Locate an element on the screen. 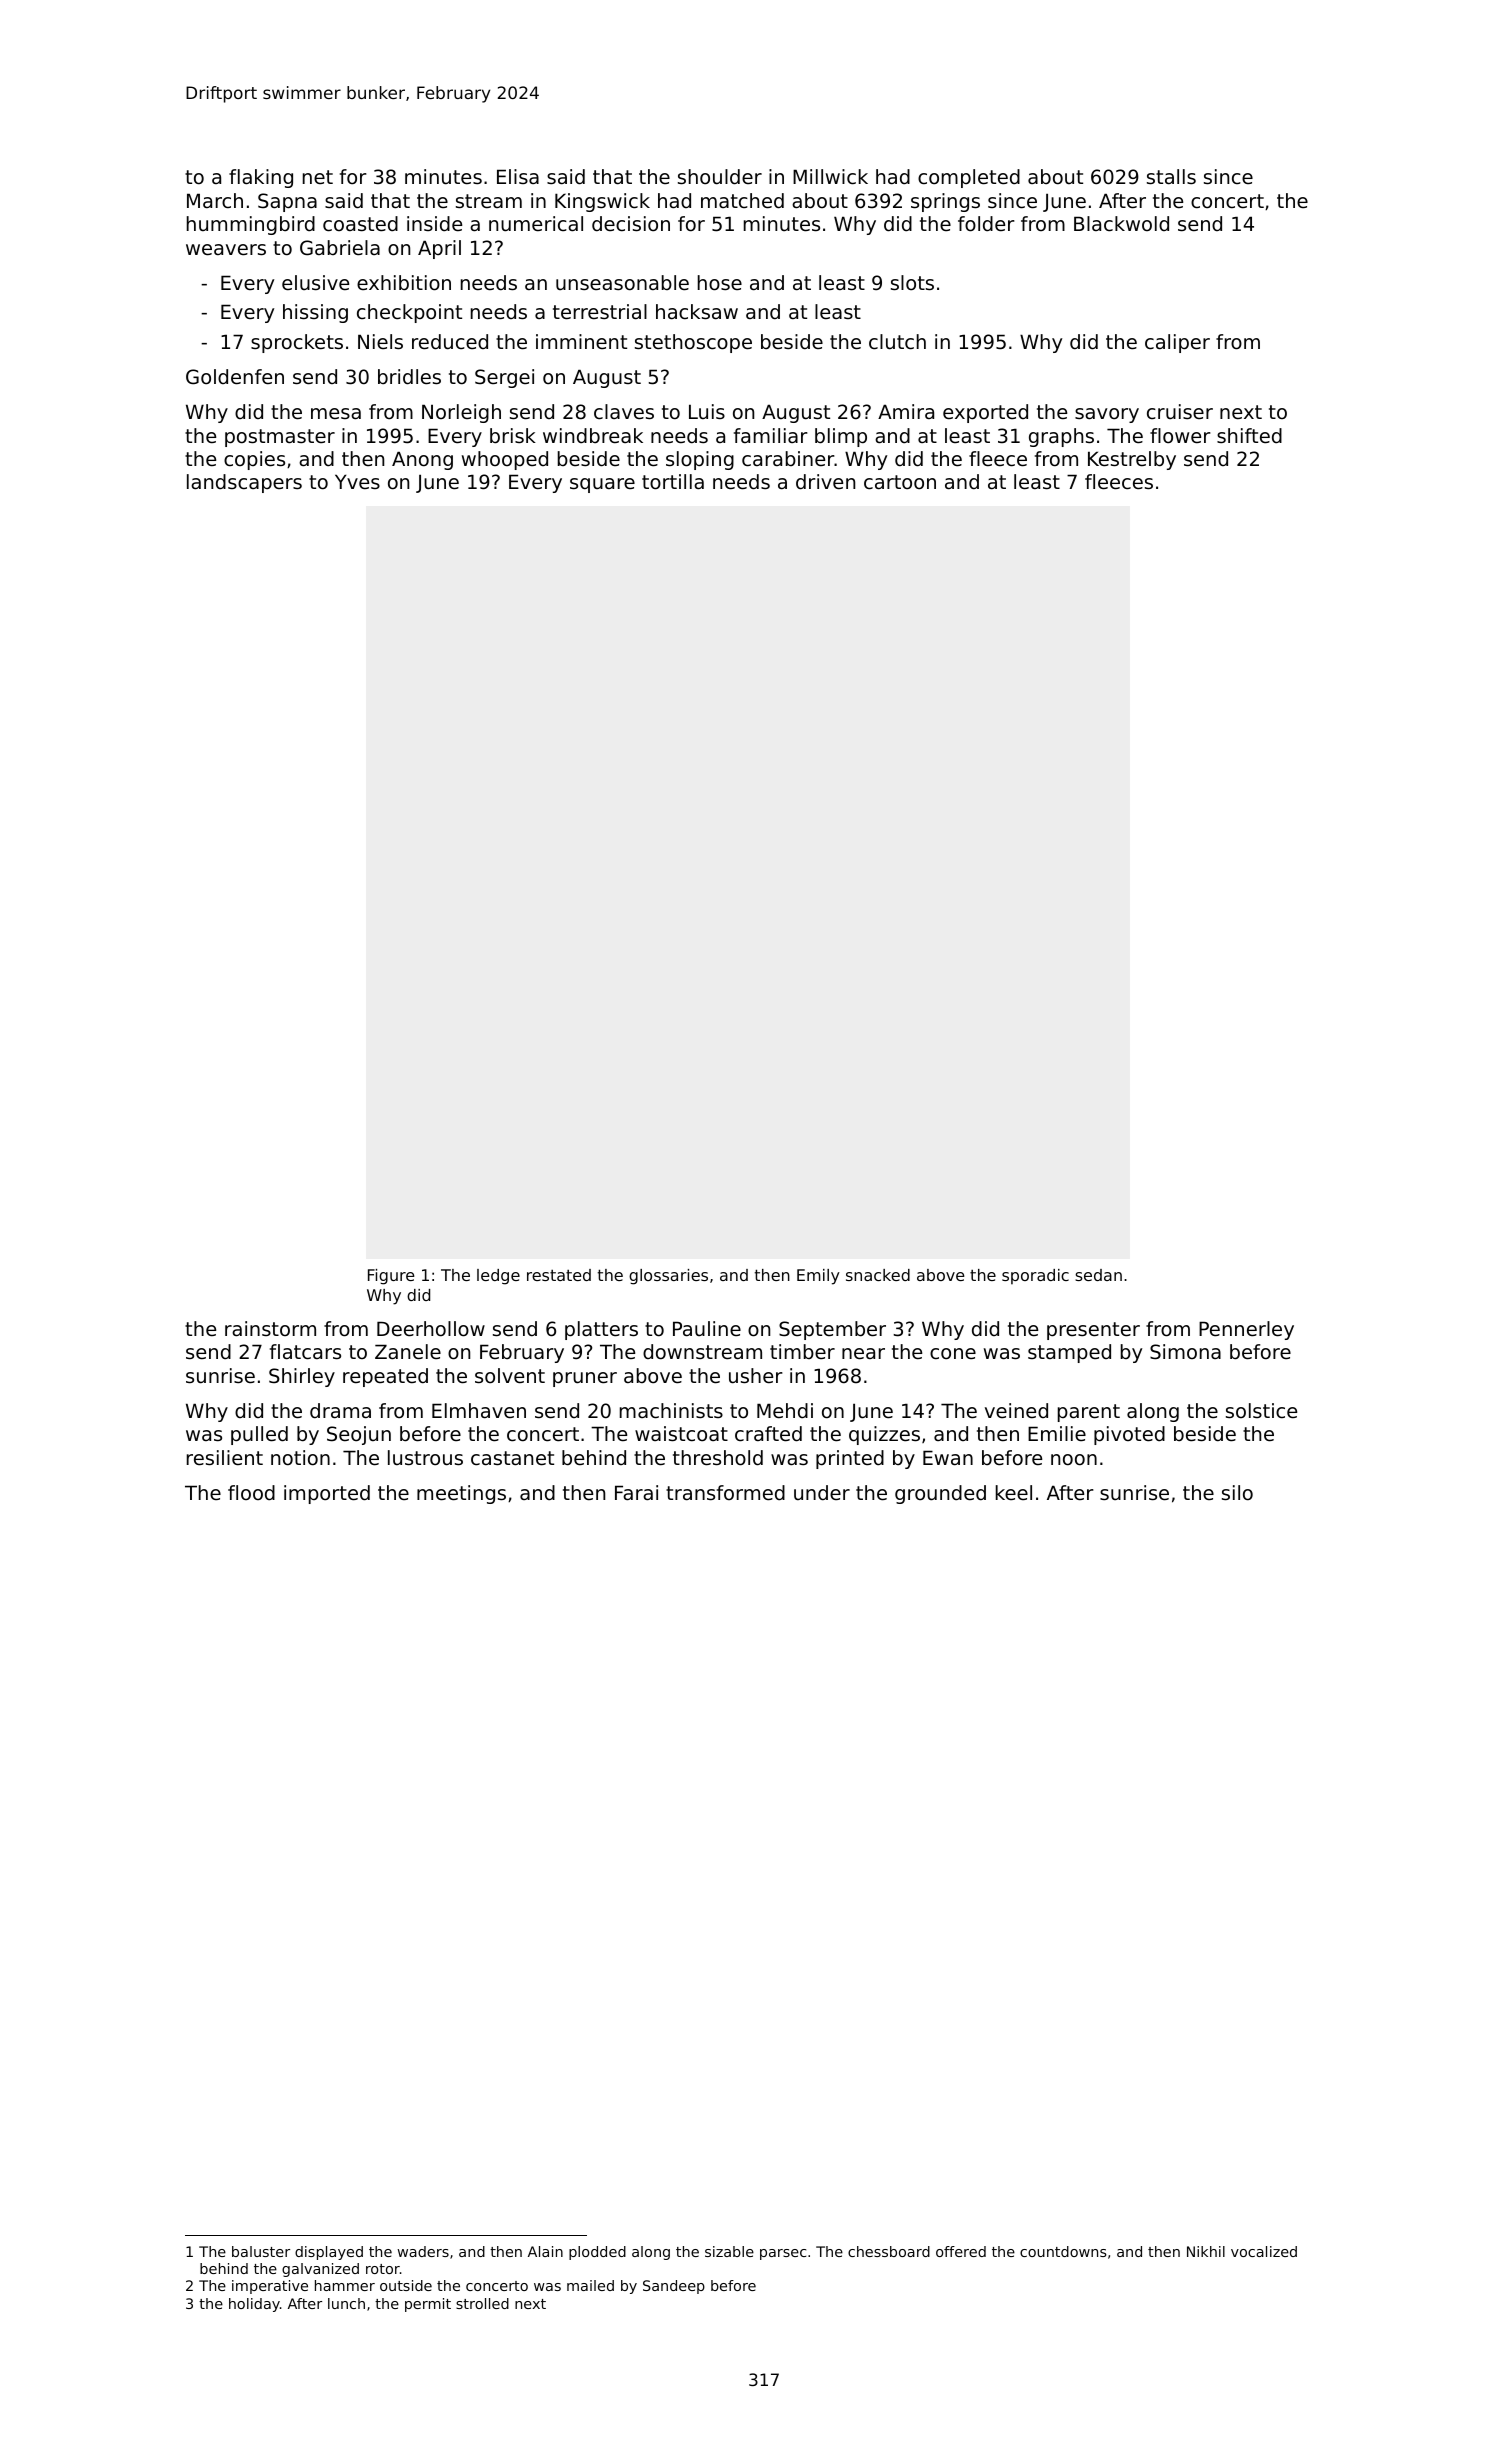  keel is located at coordinates (1014, 1492).
